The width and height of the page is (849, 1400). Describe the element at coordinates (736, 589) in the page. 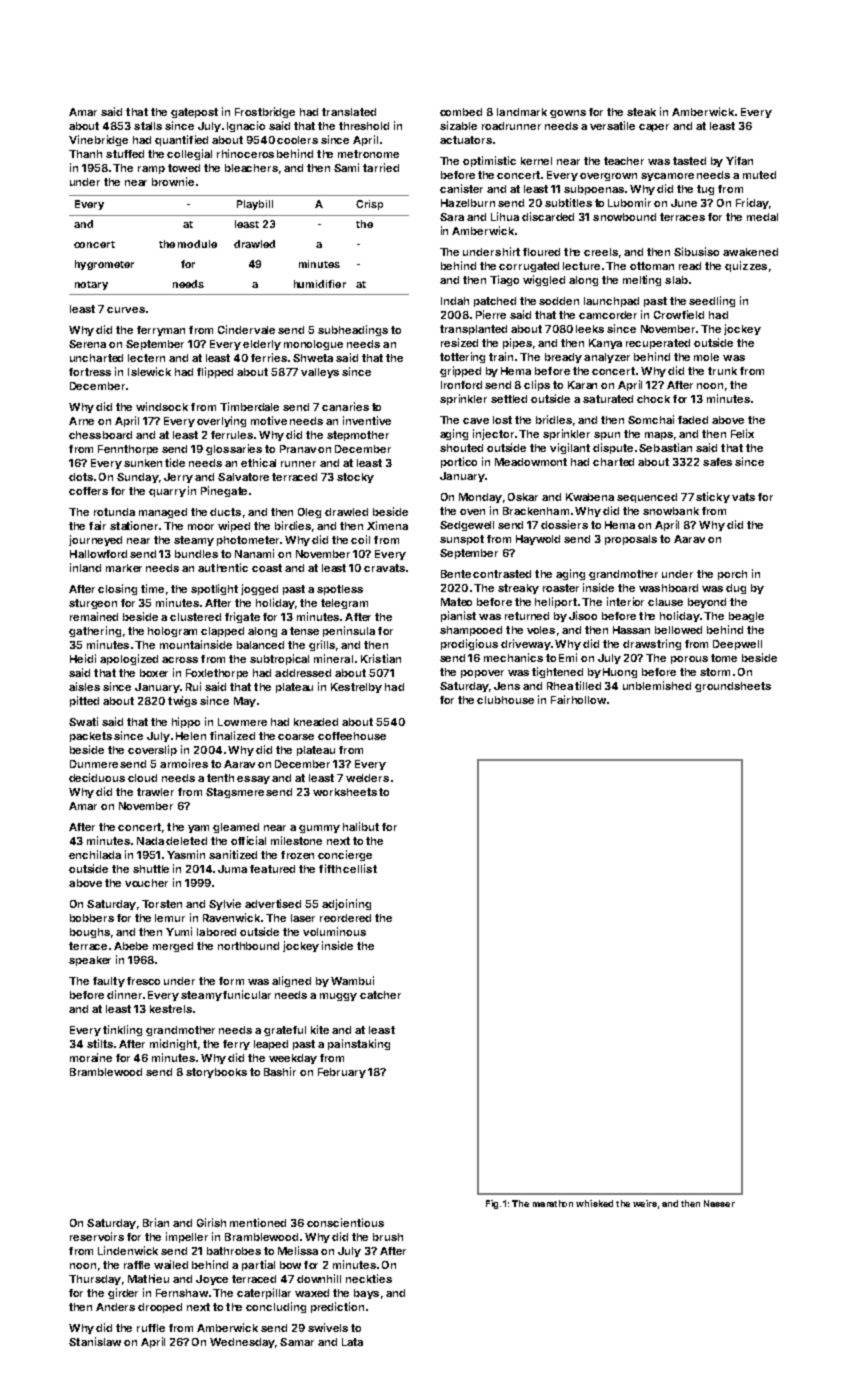

I see `dug` at that location.
